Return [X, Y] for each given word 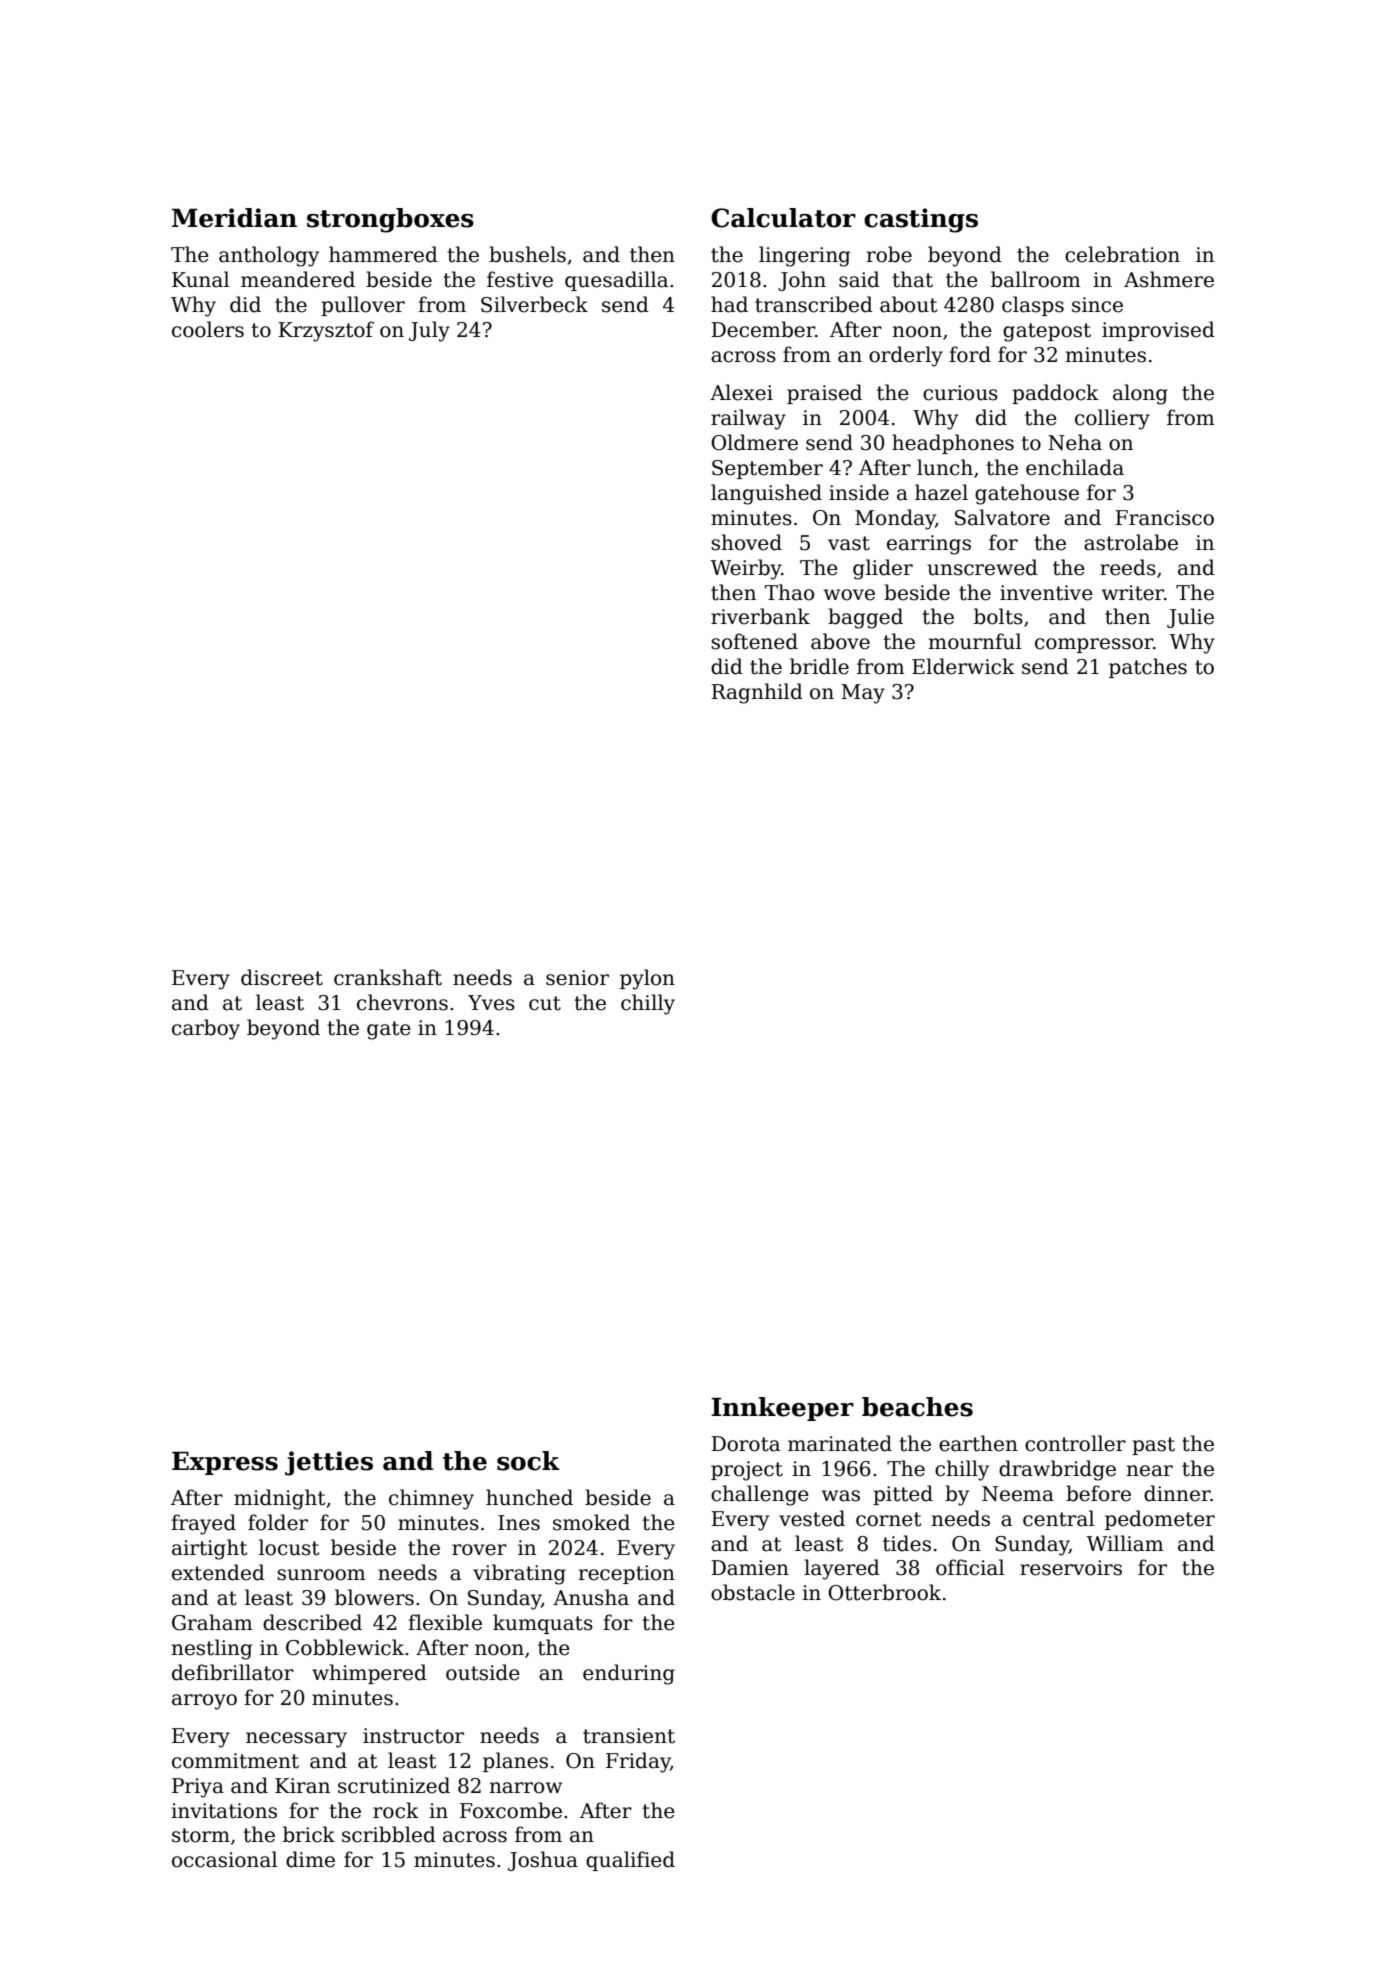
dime [310, 1859]
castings [921, 220]
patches [1148, 668]
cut [545, 1003]
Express [225, 1463]
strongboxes [390, 220]
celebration [1122, 254]
